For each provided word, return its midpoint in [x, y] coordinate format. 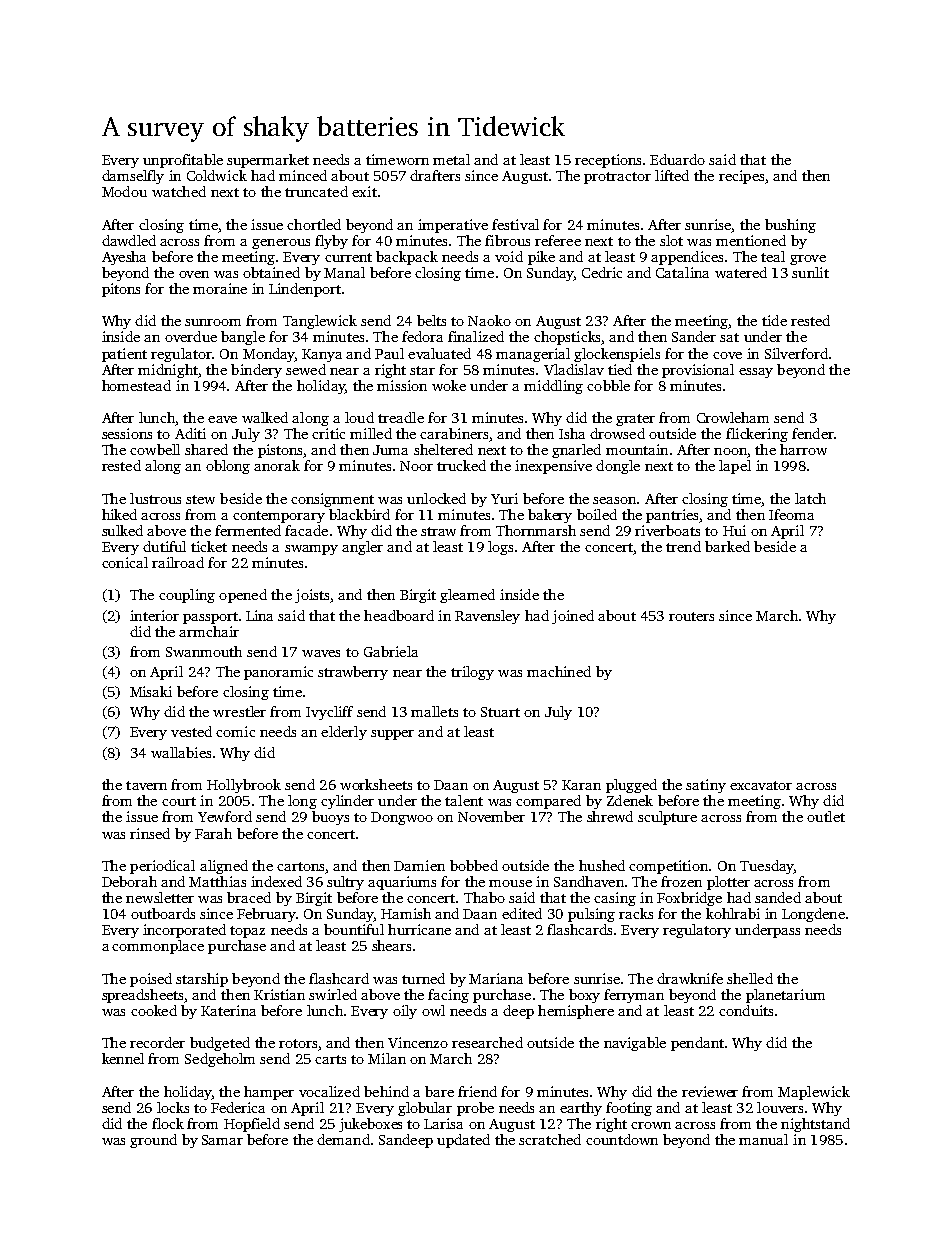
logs [500, 548]
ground [153, 1141]
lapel [735, 467]
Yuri [504, 498]
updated [463, 1141]
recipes [741, 177]
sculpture [667, 818]
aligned [224, 867]
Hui [734, 530]
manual [763, 1139]
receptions [608, 161]
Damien [419, 865]
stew [200, 499]
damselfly [133, 177]
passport [210, 618]
